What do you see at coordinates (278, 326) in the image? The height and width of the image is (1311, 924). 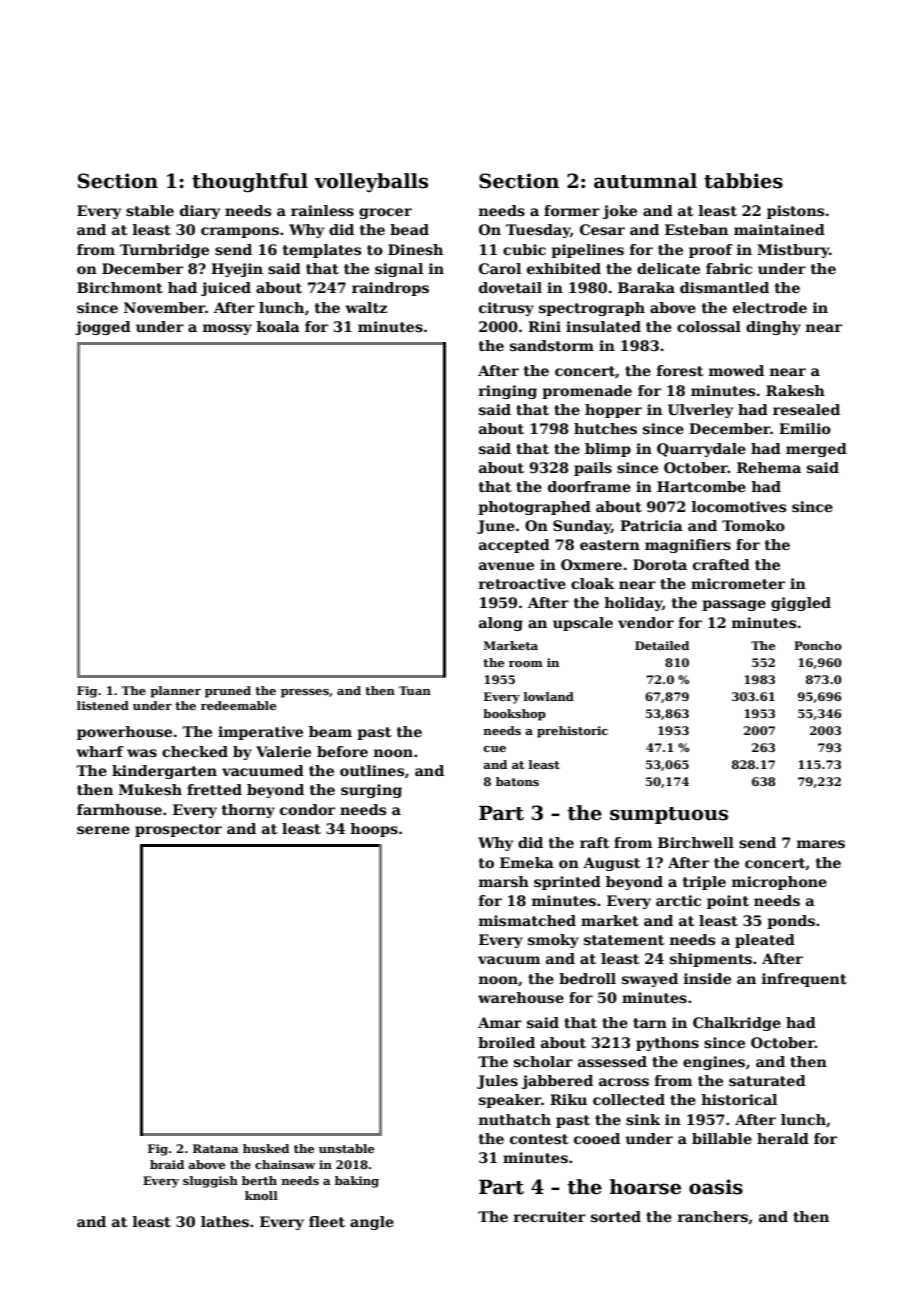 I see `koala` at bounding box center [278, 326].
